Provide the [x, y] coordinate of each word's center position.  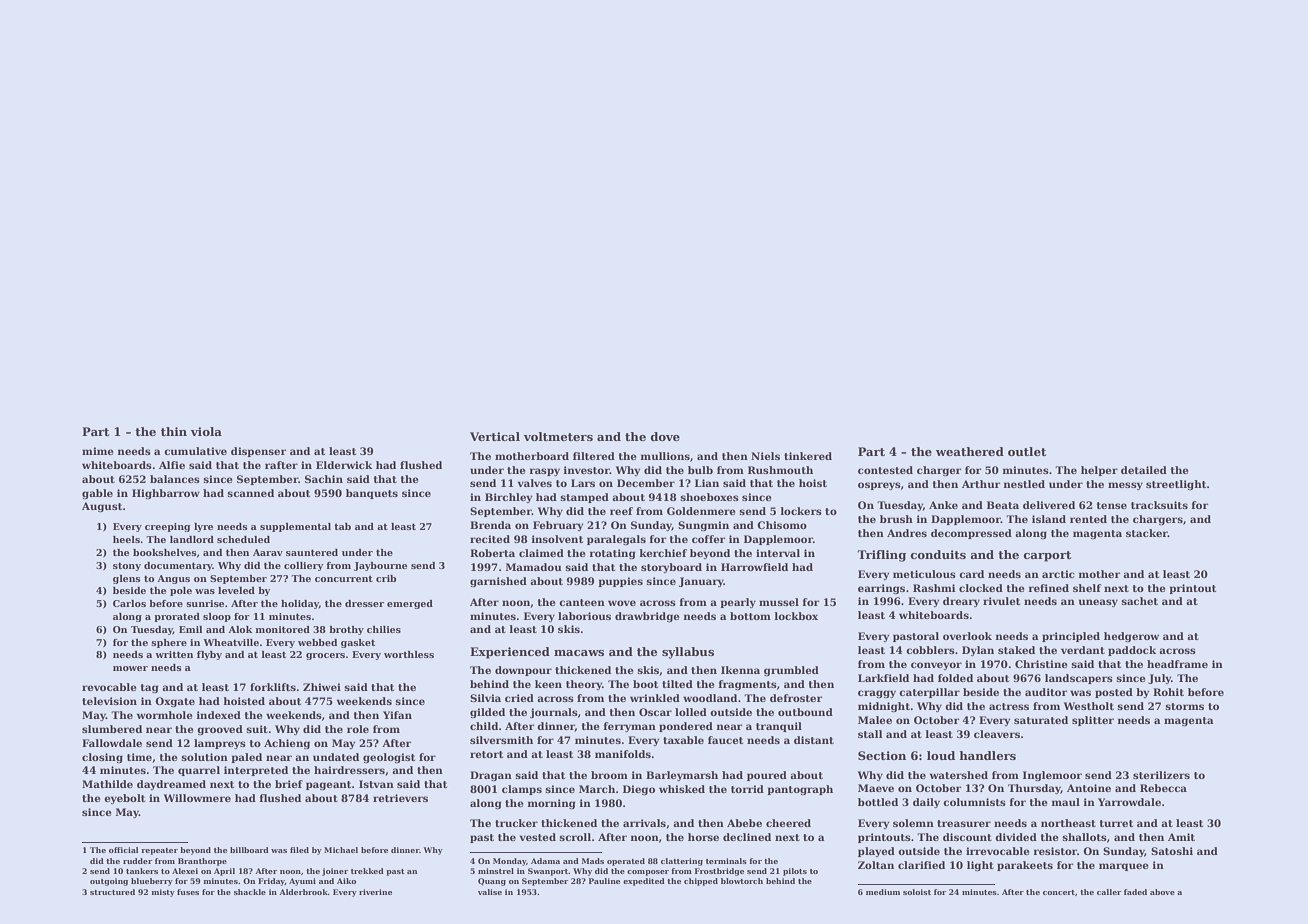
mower [130, 668]
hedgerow [1131, 637]
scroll [575, 837]
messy [1125, 486]
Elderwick [344, 465]
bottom [750, 616]
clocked [981, 588]
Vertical [495, 436]
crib [386, 578]
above [1162, 892]
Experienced [510, 653]
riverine [375, 892]
